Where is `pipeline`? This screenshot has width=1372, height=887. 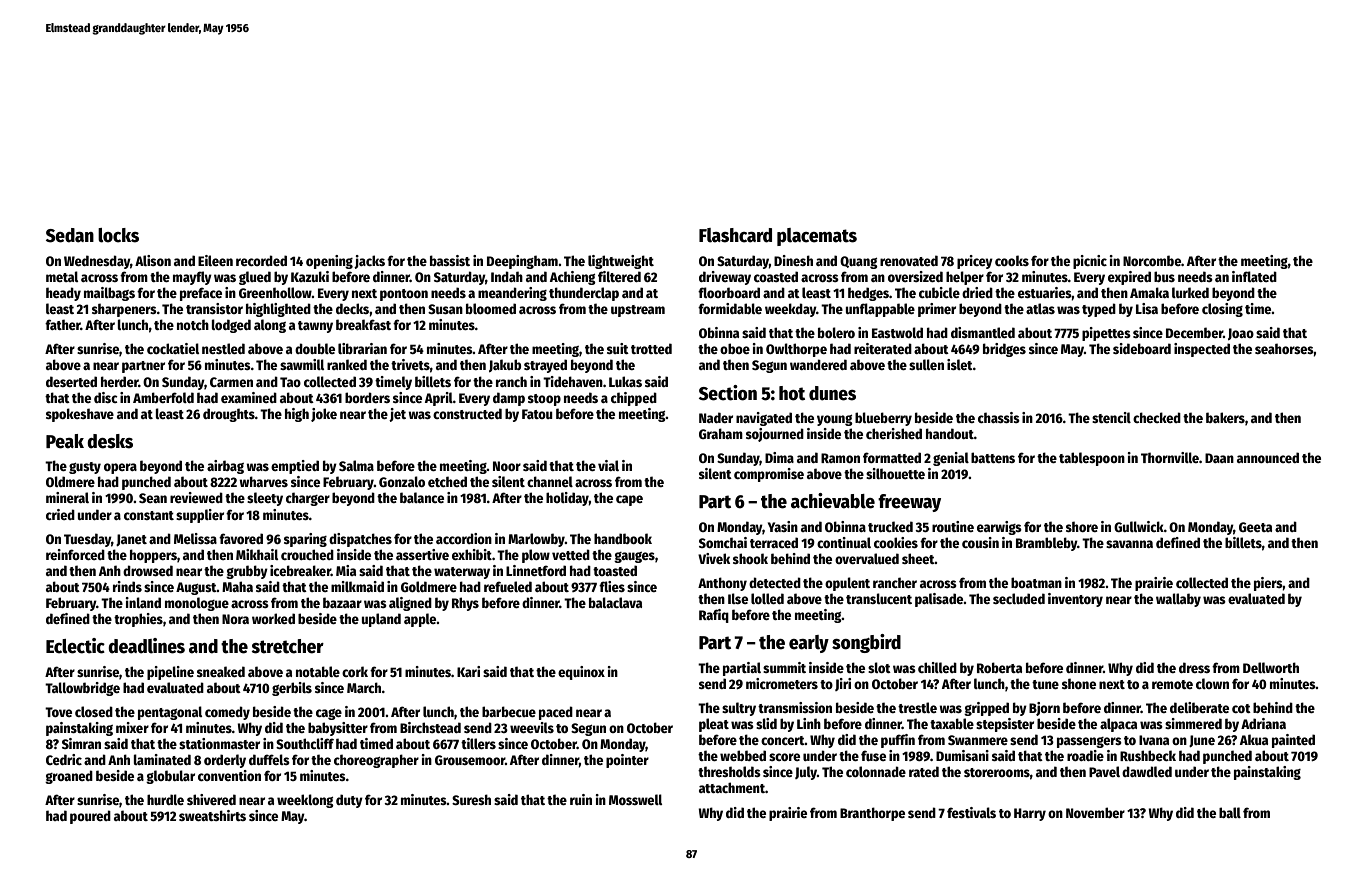
pipeline is located at coordinates (170, 673).
